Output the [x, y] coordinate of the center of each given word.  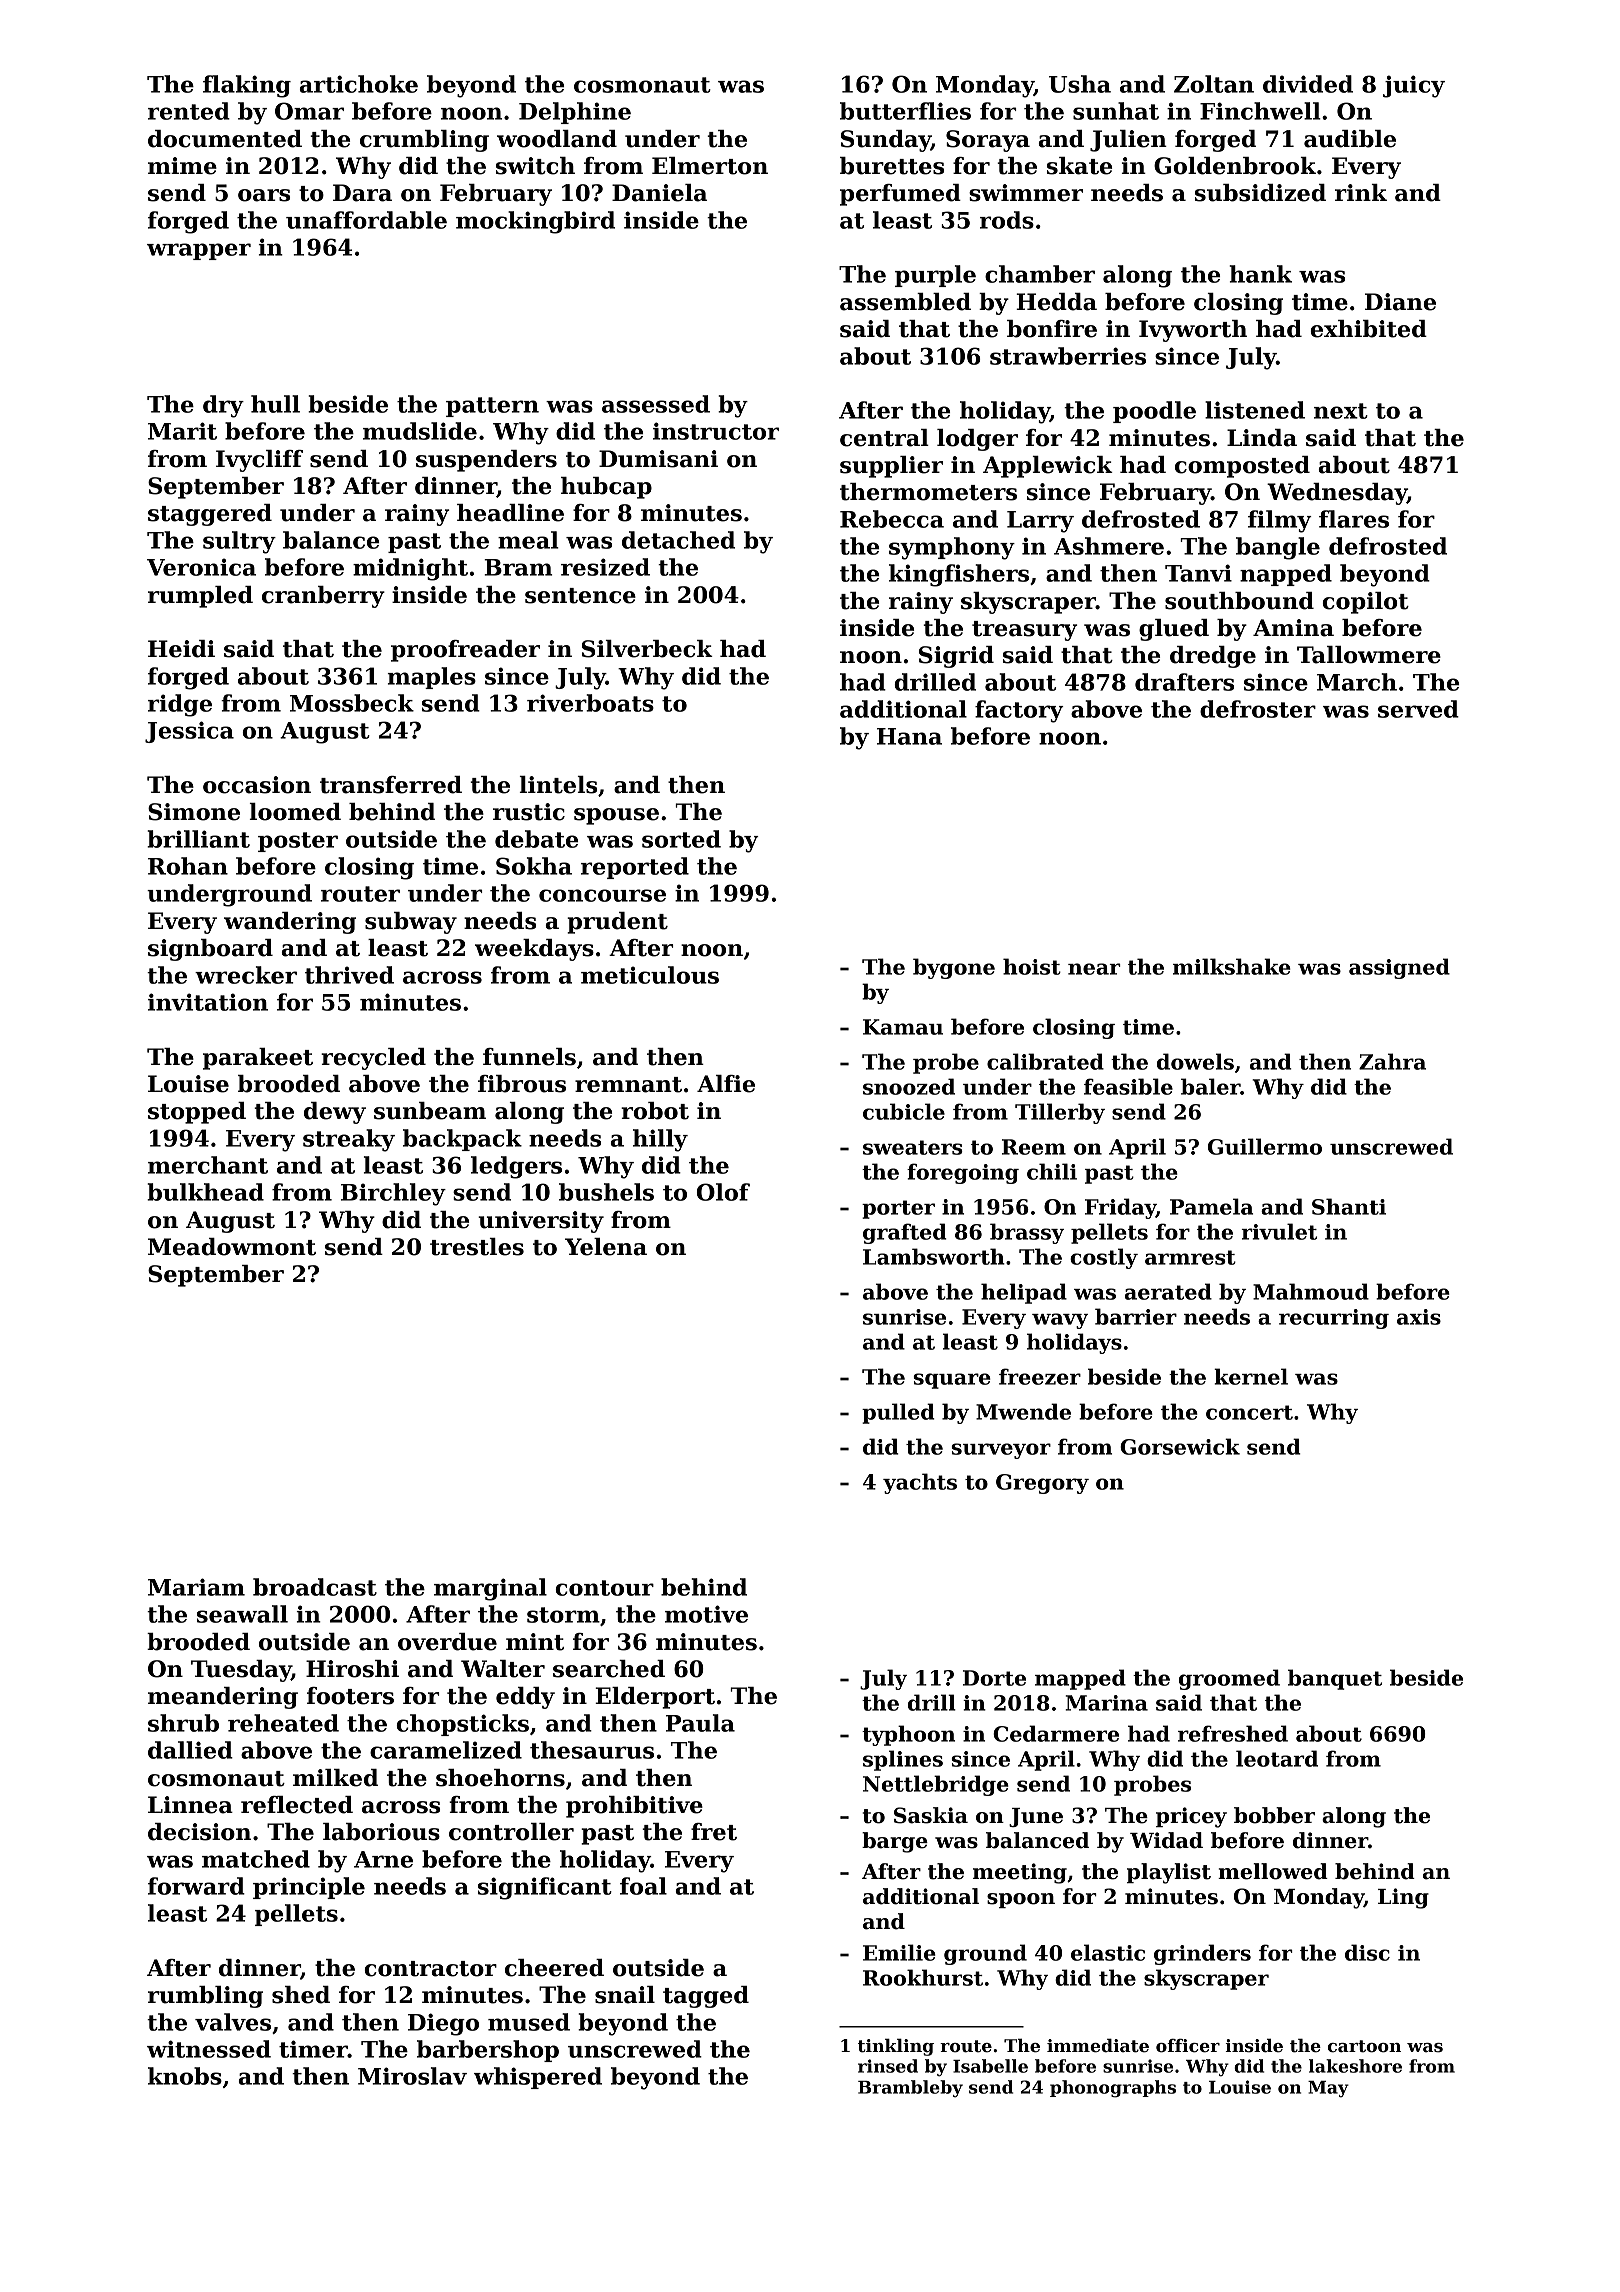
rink [1361, 192]
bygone [954, 968]
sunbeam [430, 1111]
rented [189, 111]
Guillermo [1265, 1146]
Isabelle [990, 2066]
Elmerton [710, 166]
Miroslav [412, 2076]
